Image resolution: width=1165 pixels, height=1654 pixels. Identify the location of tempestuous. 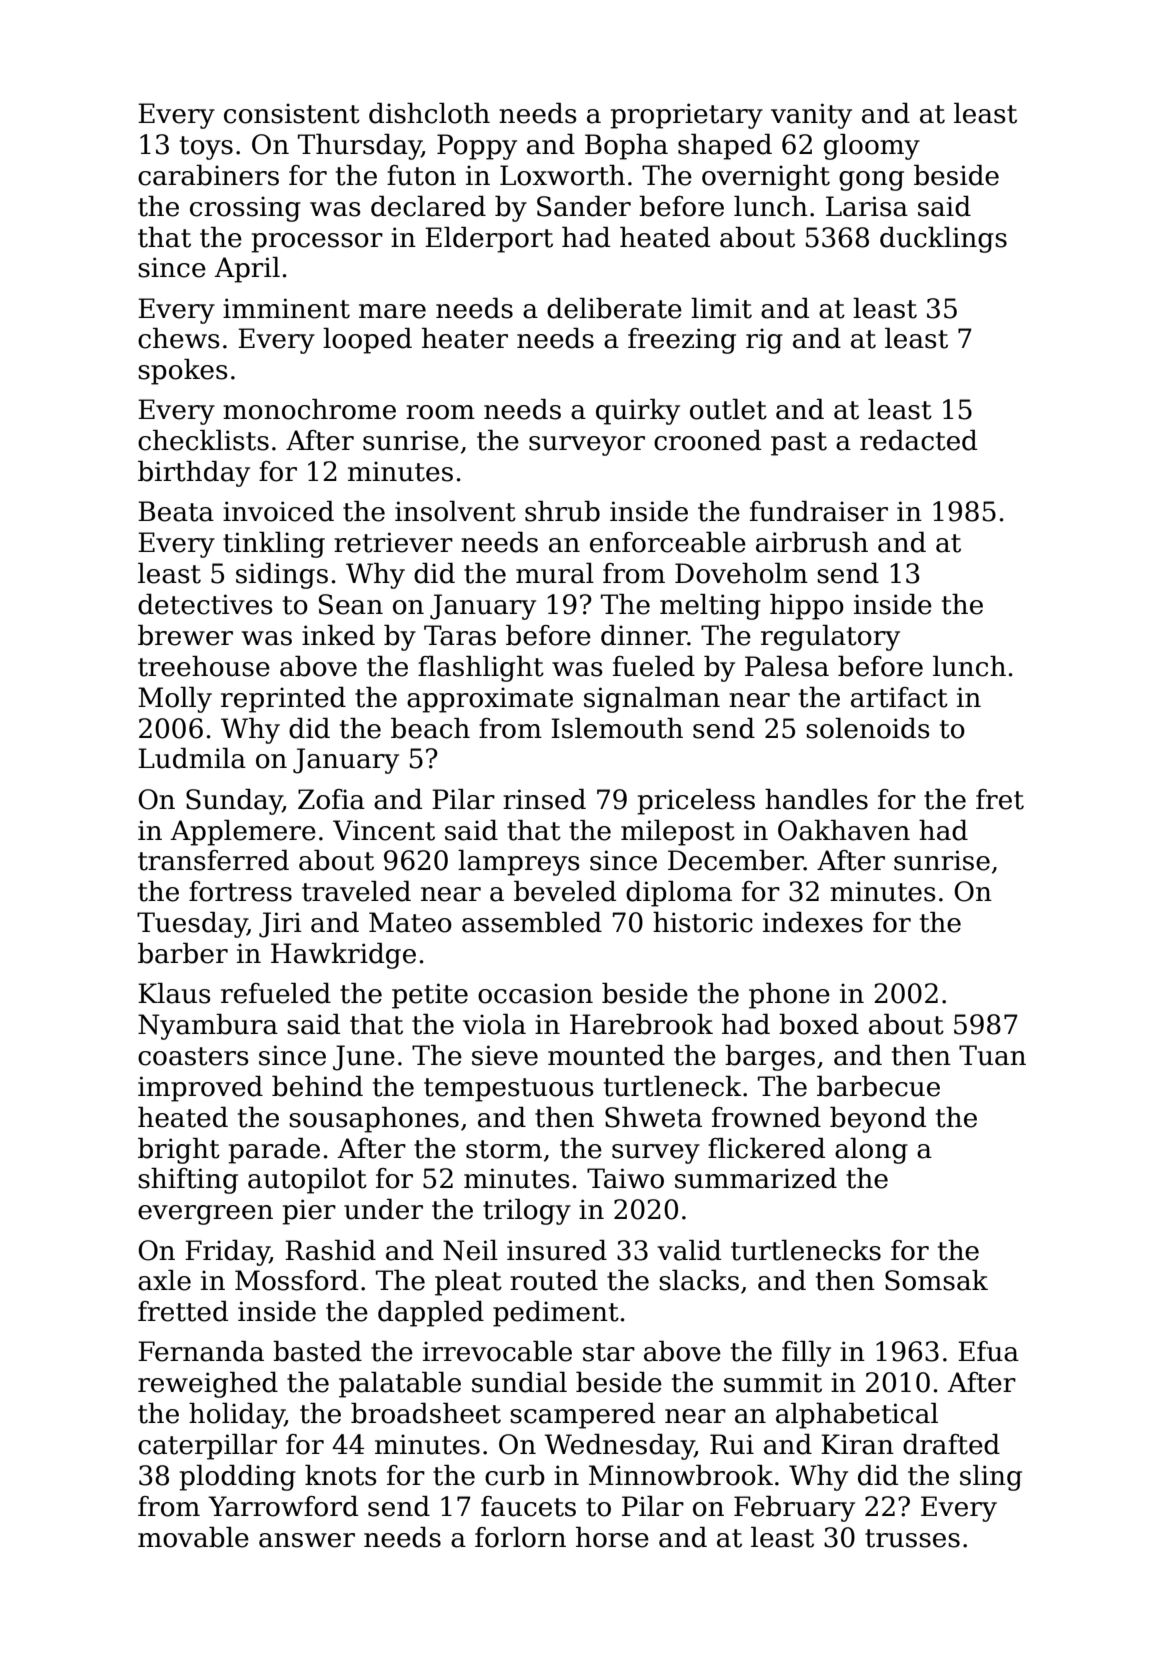
(509, 1090).
